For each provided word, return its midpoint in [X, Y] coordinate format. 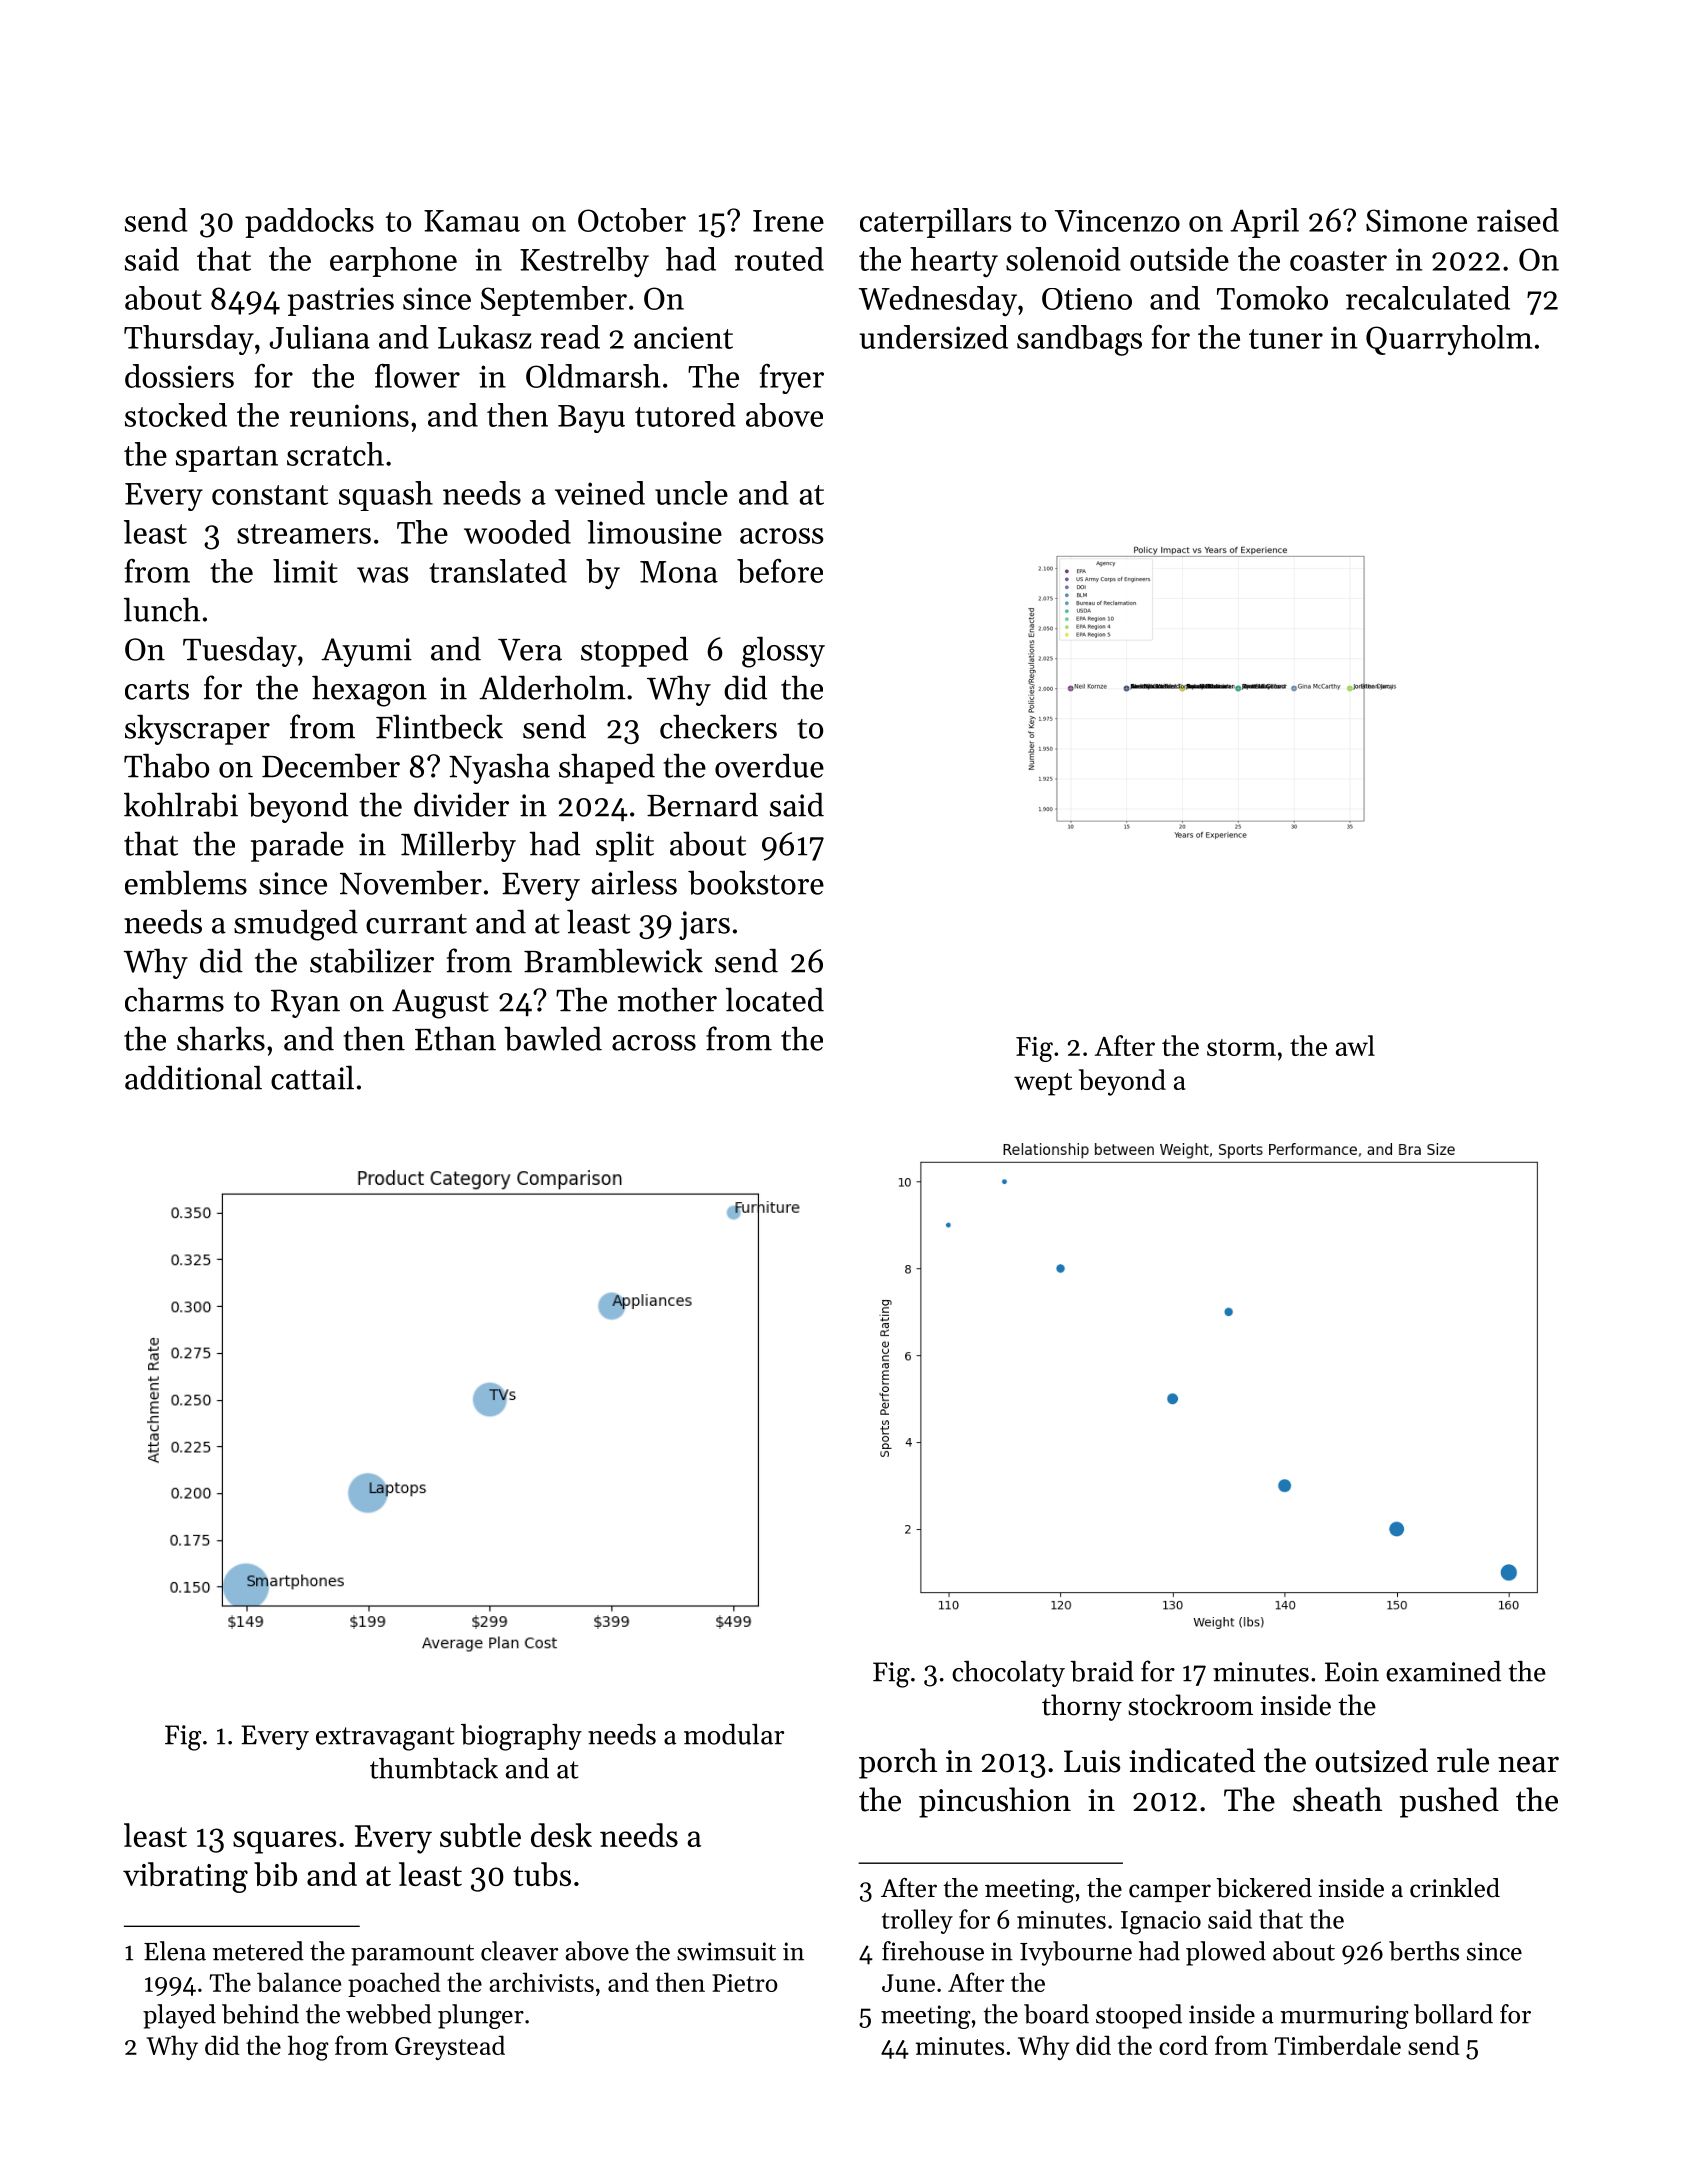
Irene [788, 221]
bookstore [756, 882]
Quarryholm [1449, 340]
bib [275, 1874]
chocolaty [1008, 1674]
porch [898, 1763]
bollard [1453, 2014]
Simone [1416, 220]
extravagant [385, 1739]
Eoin [1352, 1672]
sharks [221, 1038]
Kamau [472, 221]
